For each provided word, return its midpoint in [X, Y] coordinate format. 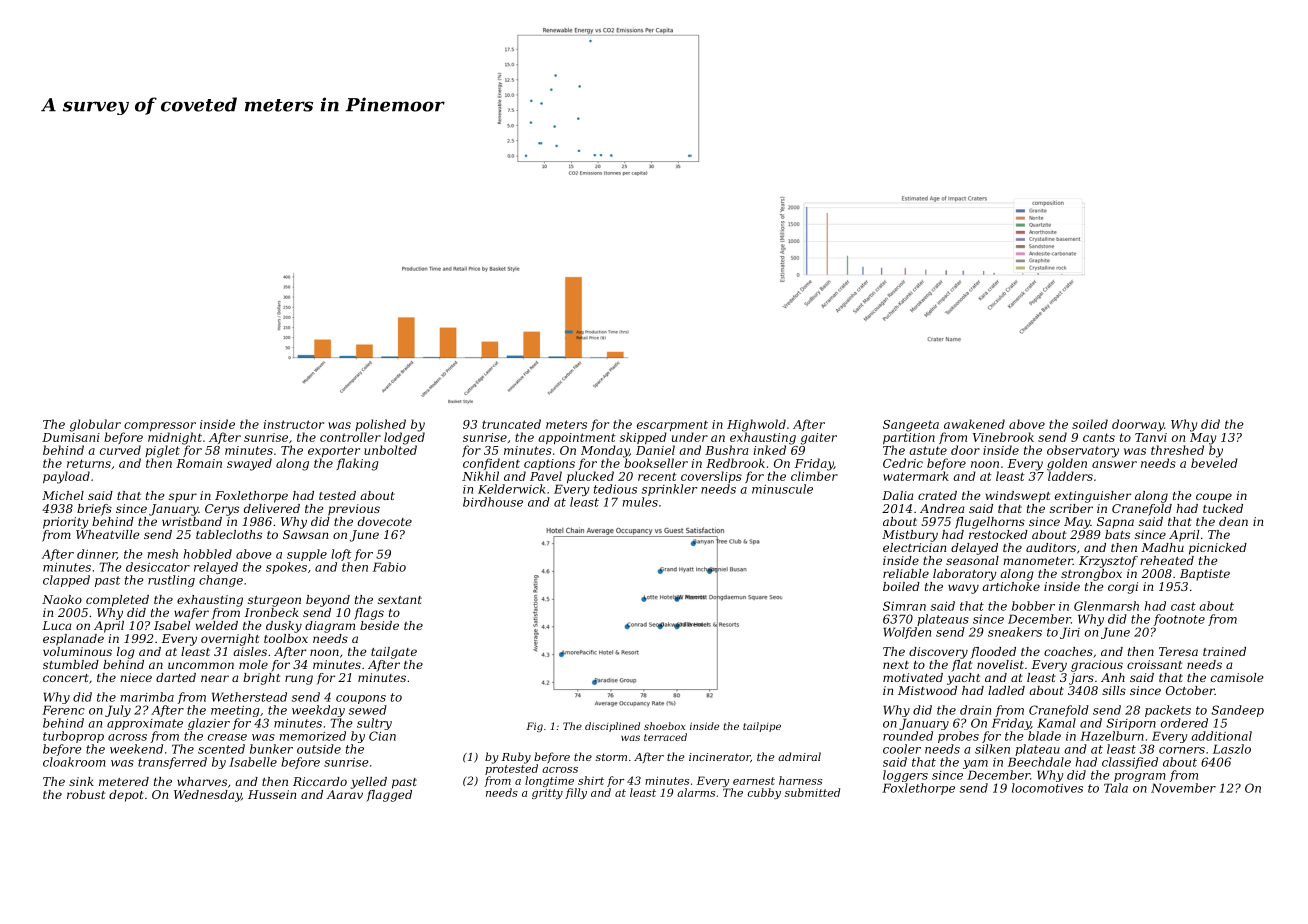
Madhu [1163, 547]
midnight [175, 438]
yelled [369, 783]
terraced [665, 737]
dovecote [385, 521]
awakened [974, 424]
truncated [511, 424]
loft [341, 555]
